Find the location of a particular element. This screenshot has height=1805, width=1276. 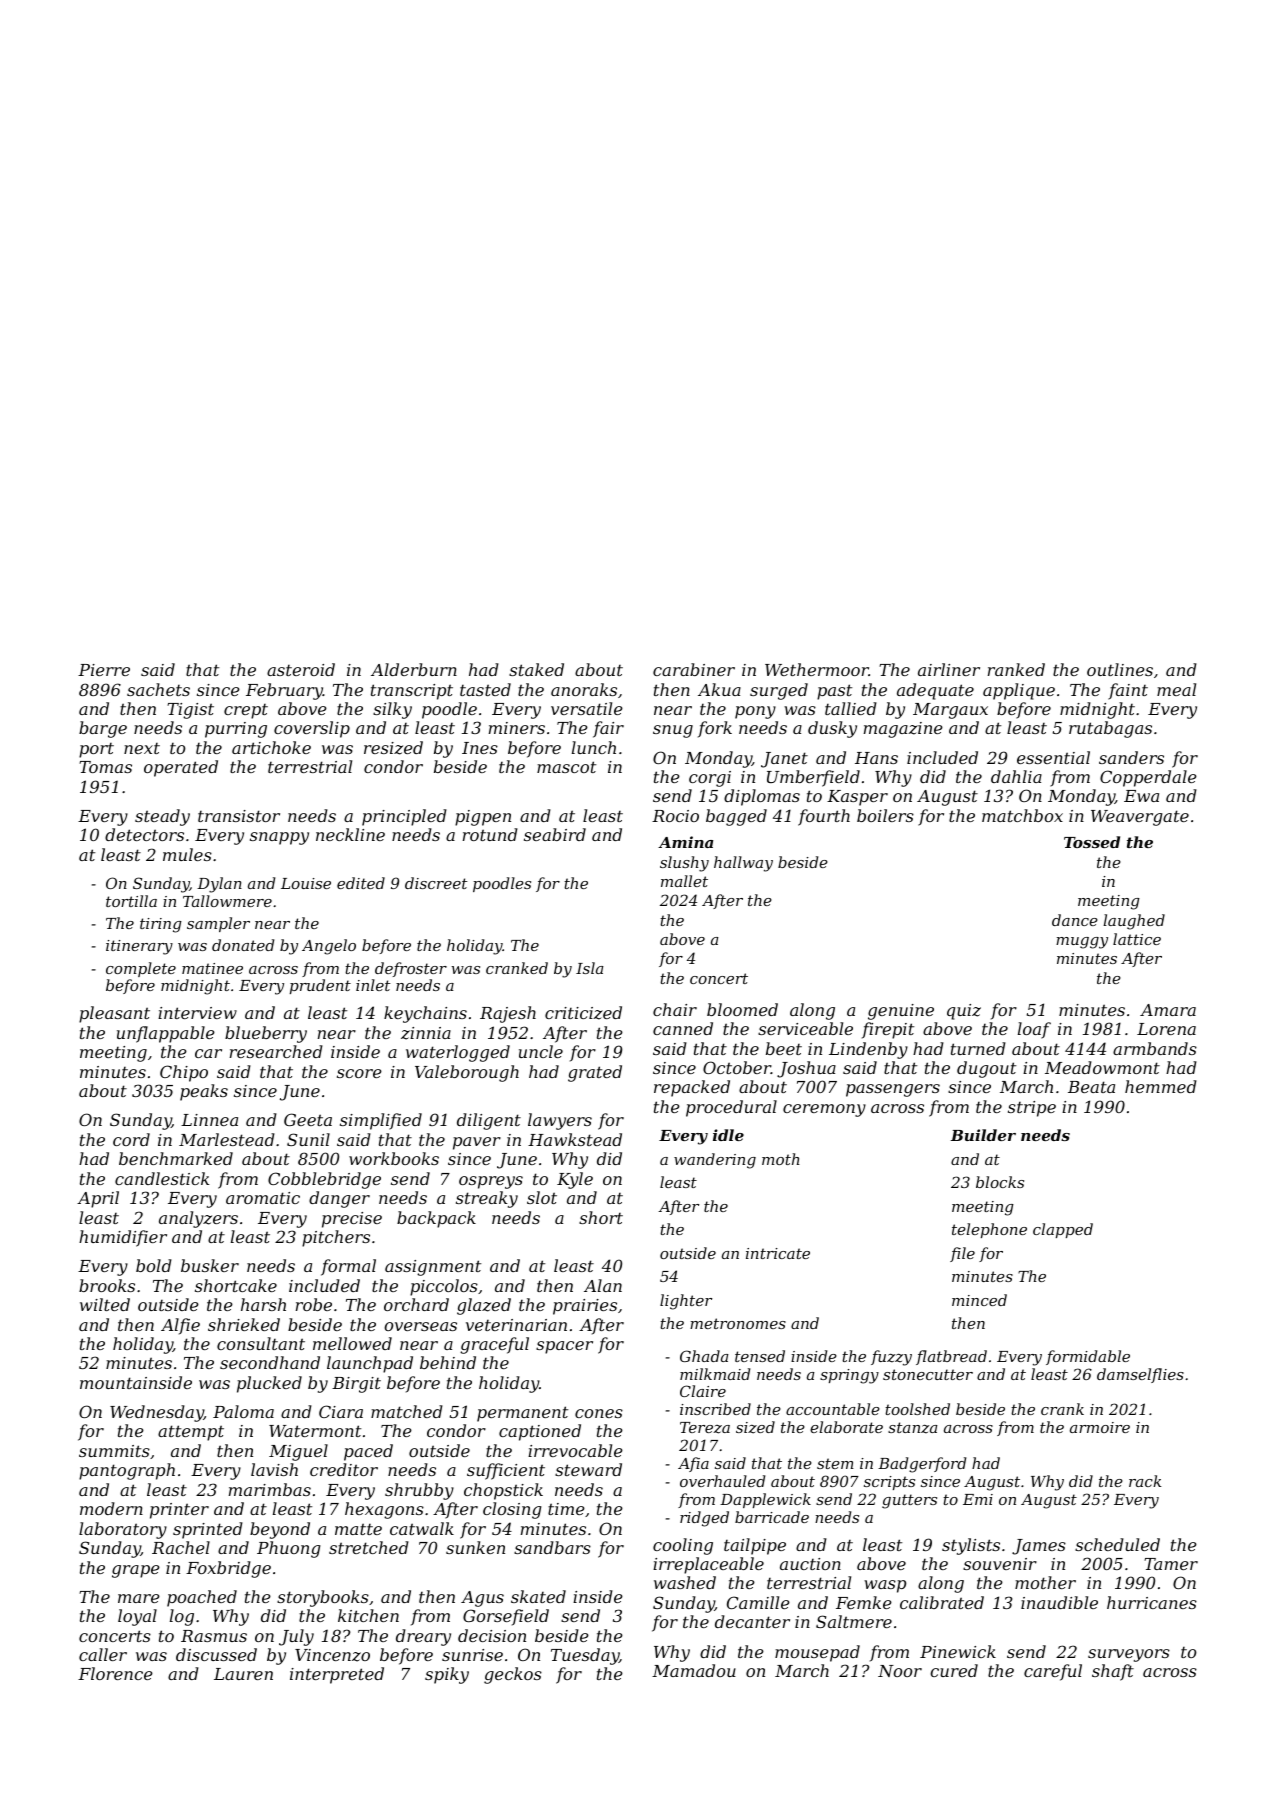

Tossed is located at coordinates (1092, 842).
